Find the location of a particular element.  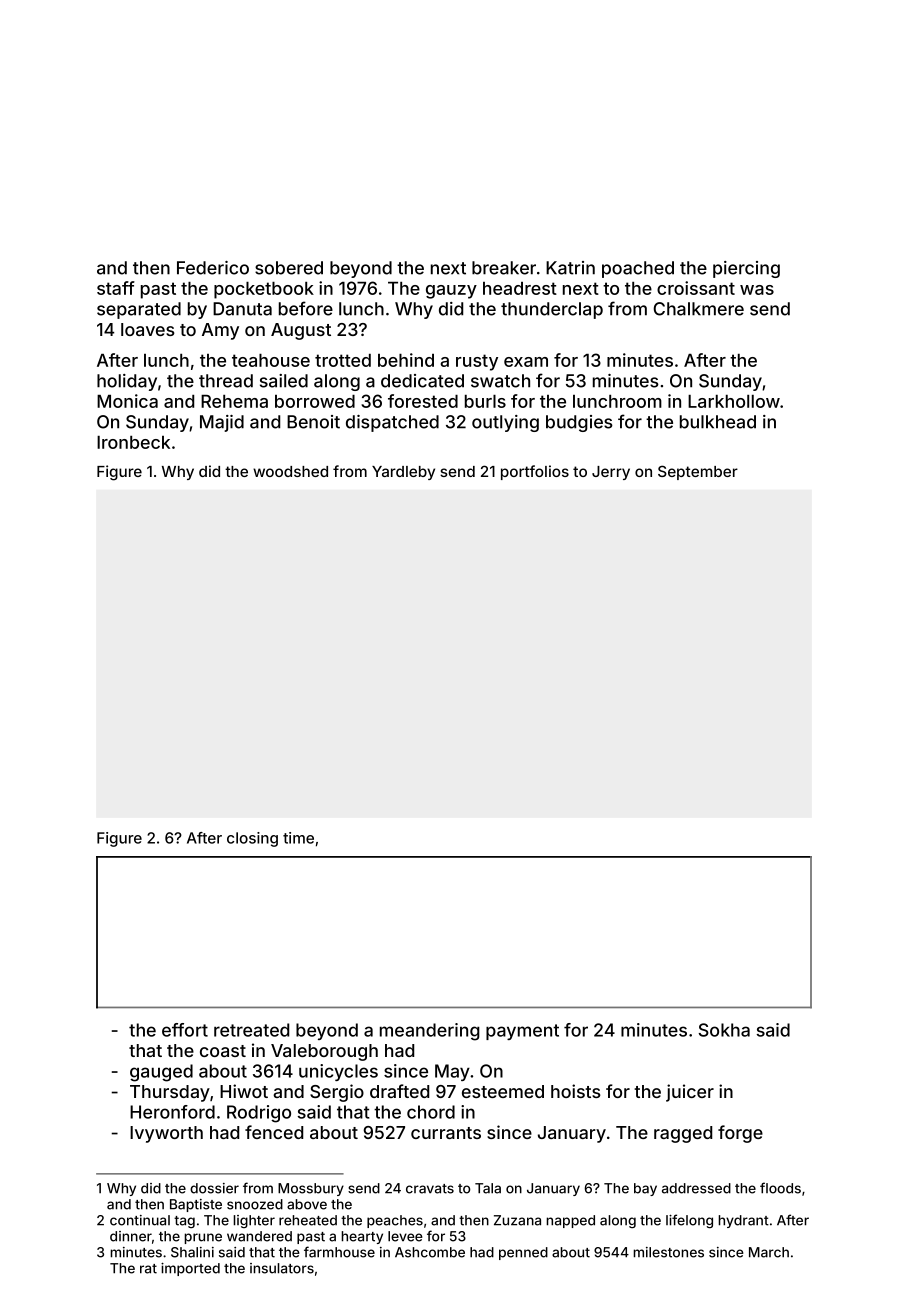

closing is located at coordinates (252, 839).
